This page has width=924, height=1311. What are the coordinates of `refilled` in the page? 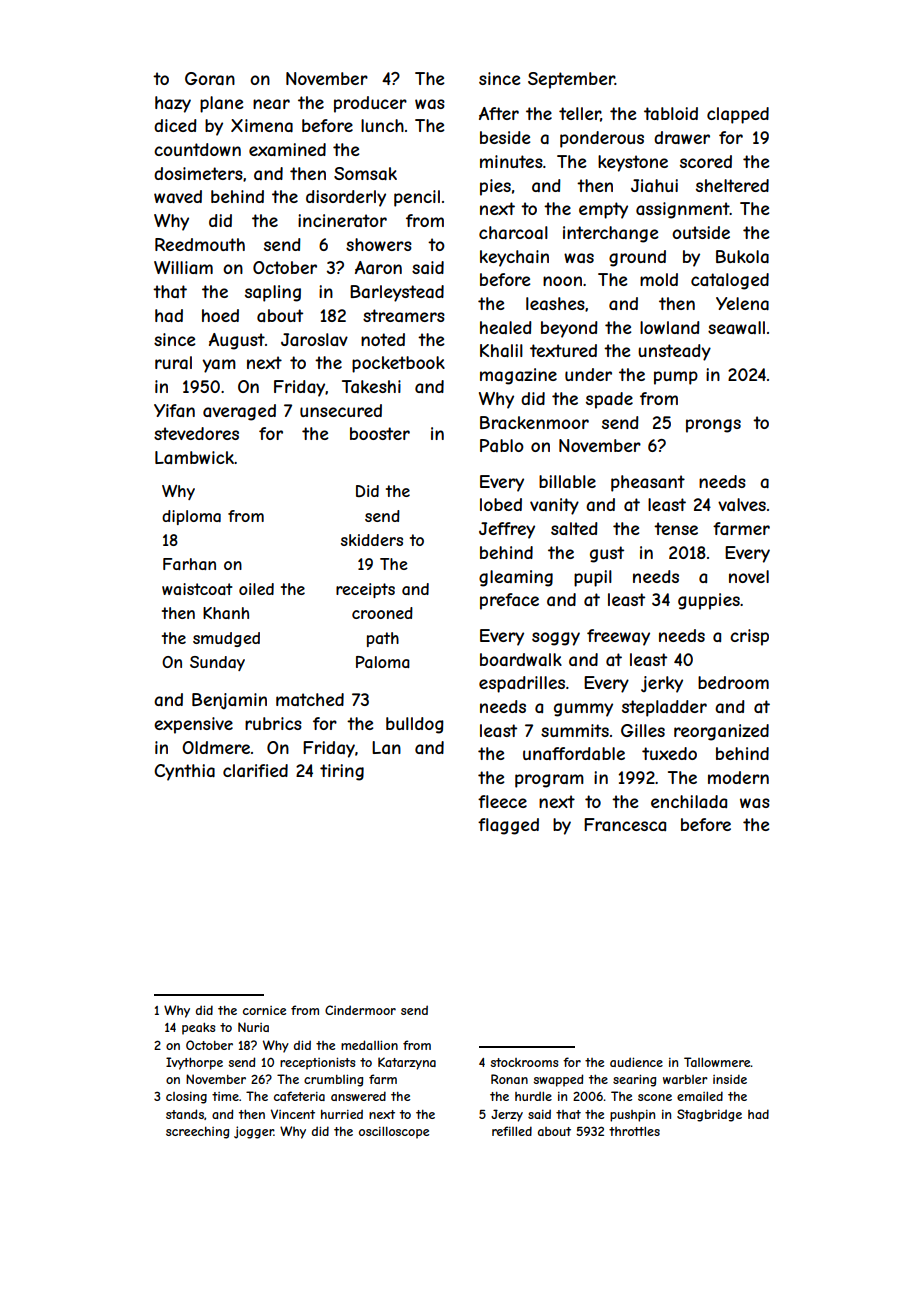 It's located at (512, 1131).
